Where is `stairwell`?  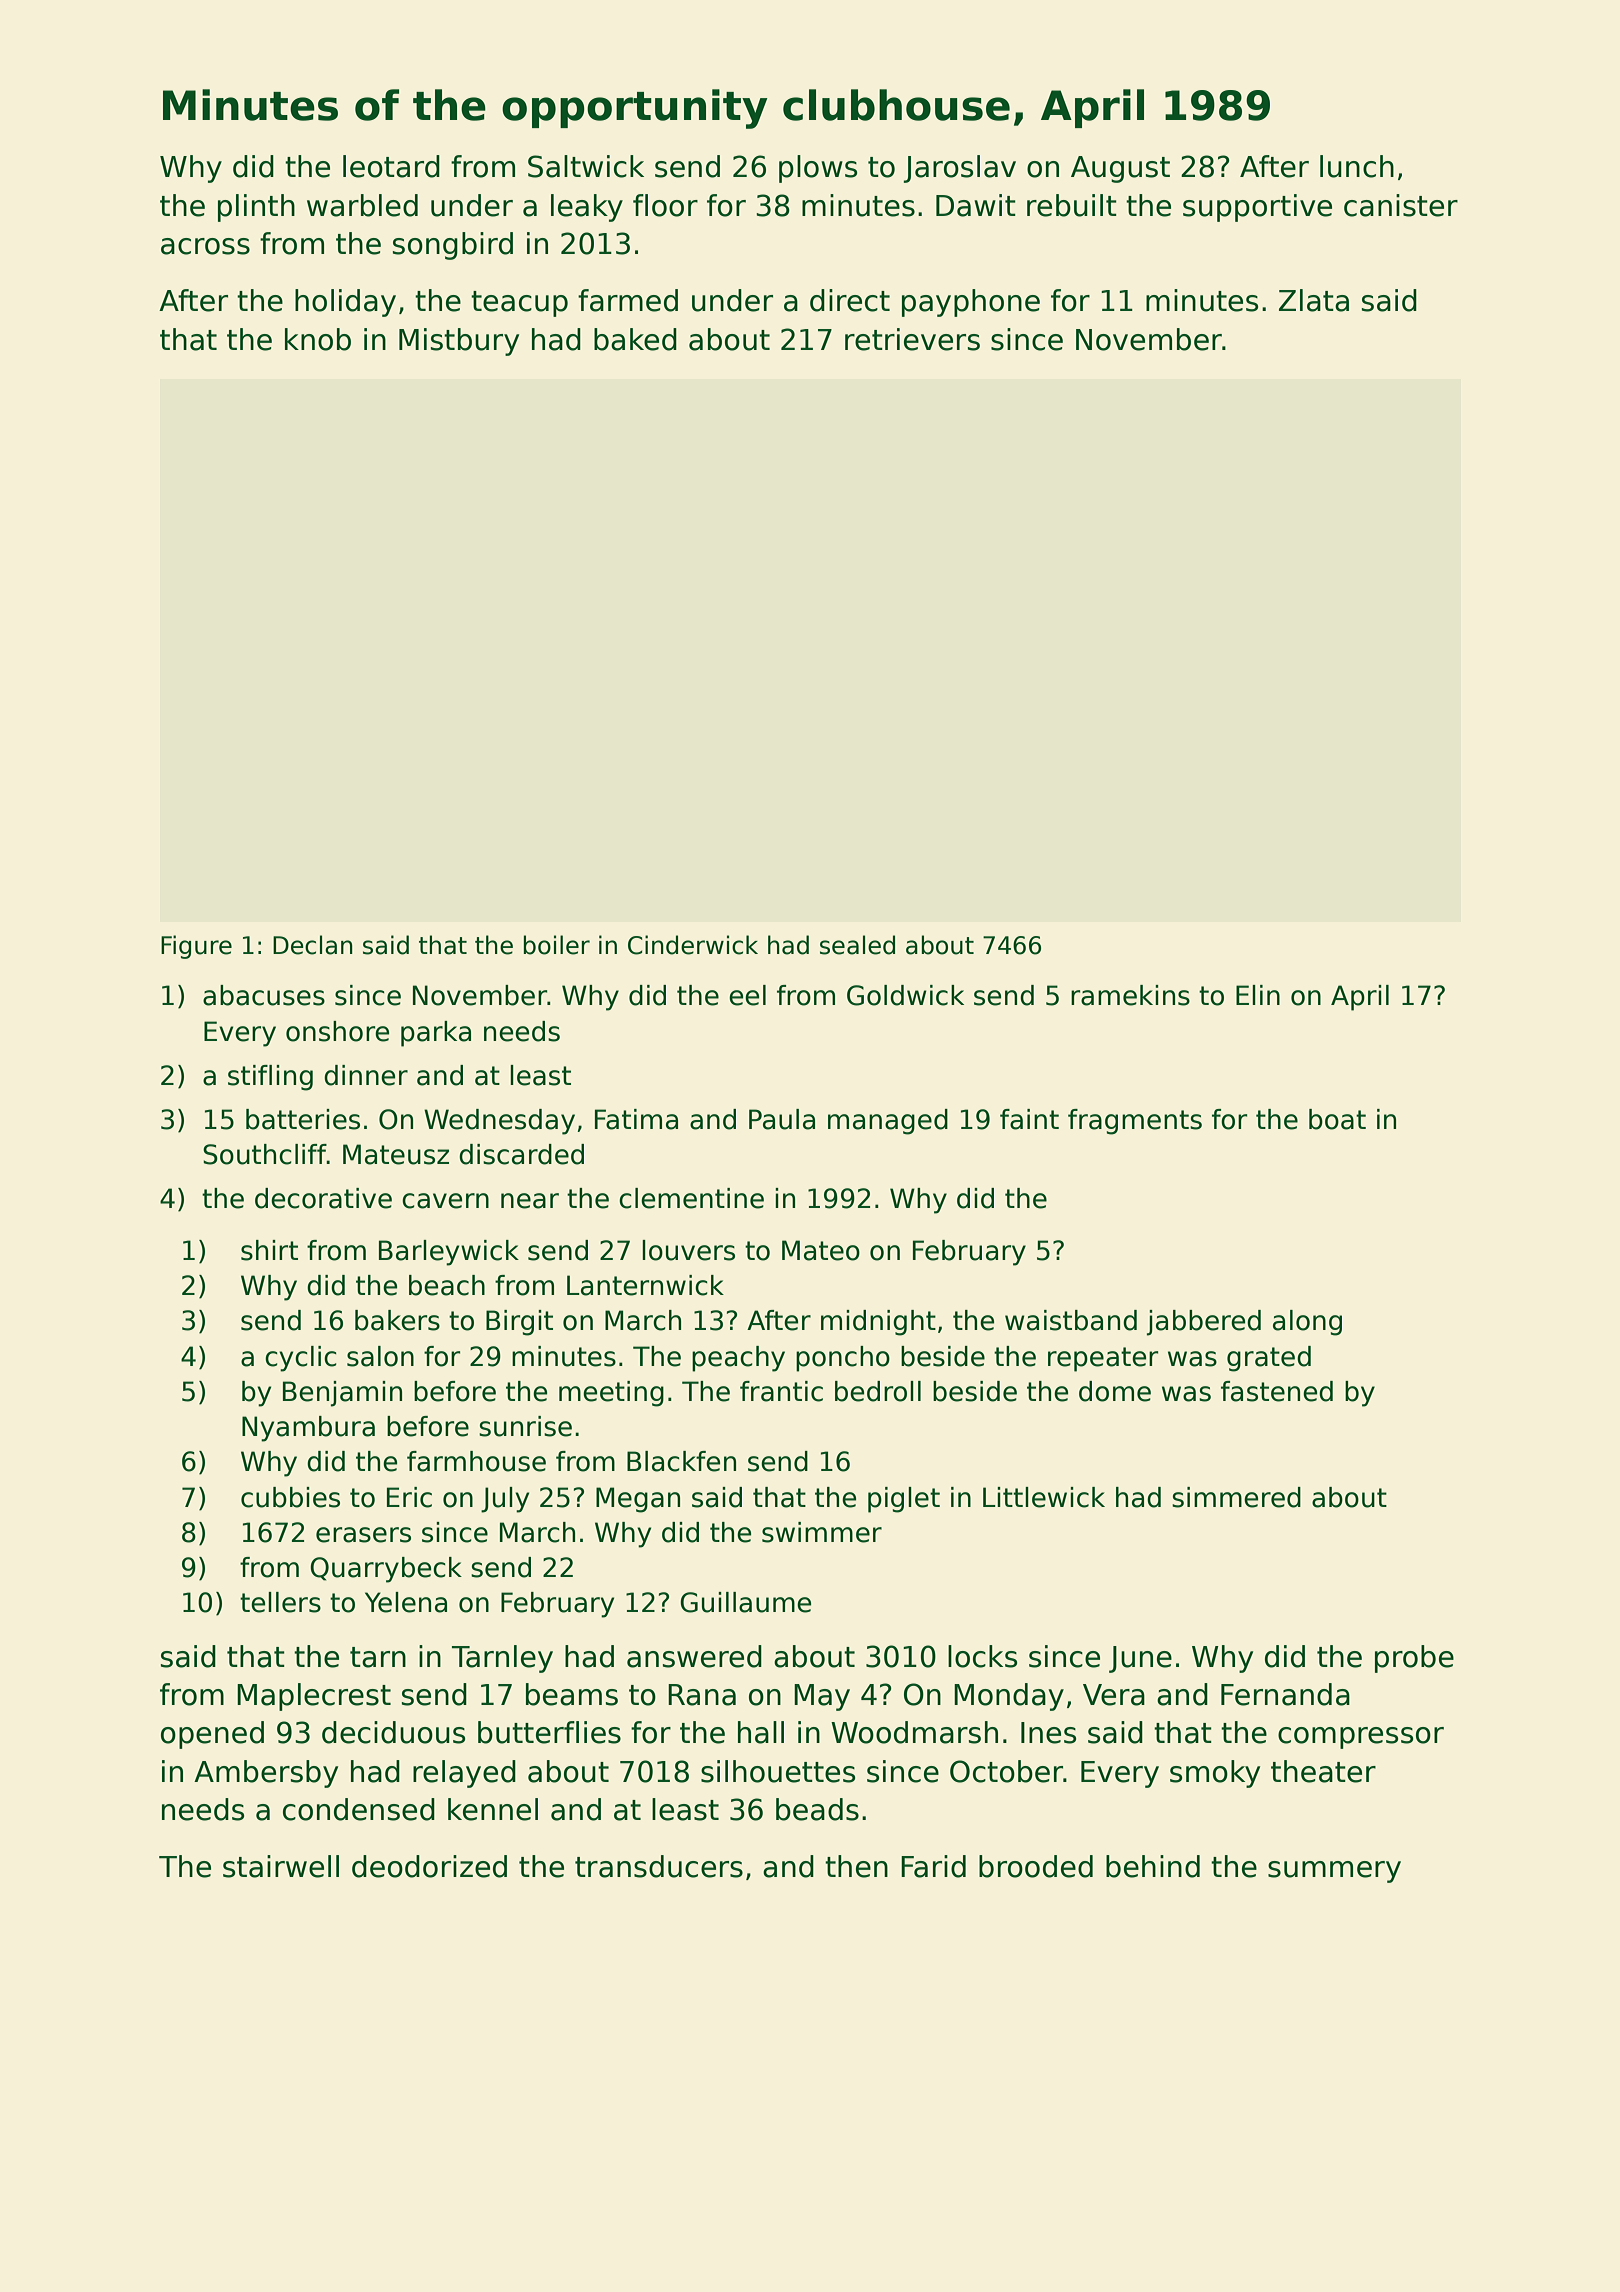
stairwell is located at coordinates (281, 1866).
